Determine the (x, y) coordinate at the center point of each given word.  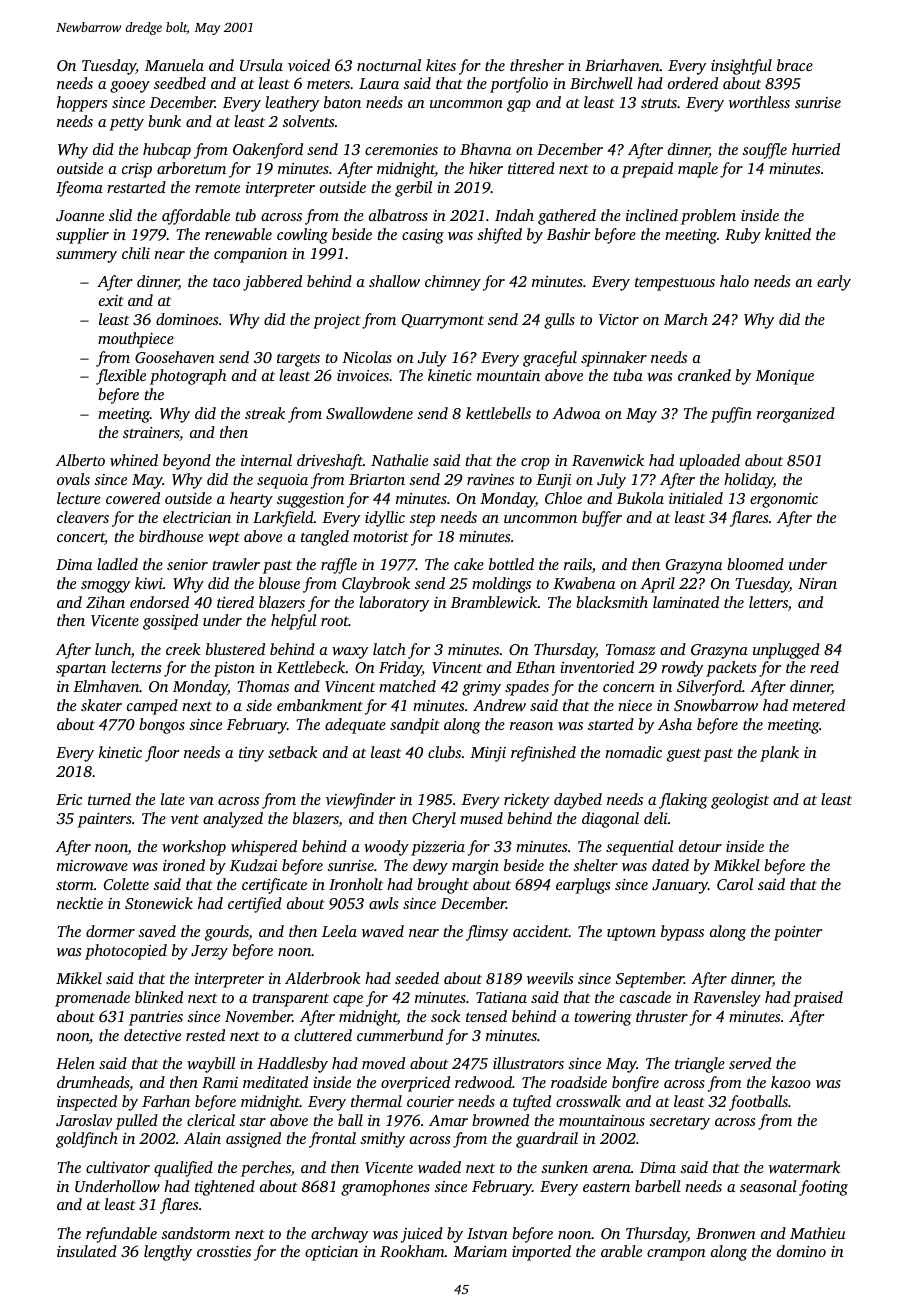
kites (441, 65)
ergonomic (784, 500)
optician (331, 1253)
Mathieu (817, 1233)
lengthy (168, 1253)
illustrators (528, 1063)
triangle (700, 1065)
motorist (381, 536)
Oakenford (268, 151)
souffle (764, 151)
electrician (197, 517)
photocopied (126, 952)
